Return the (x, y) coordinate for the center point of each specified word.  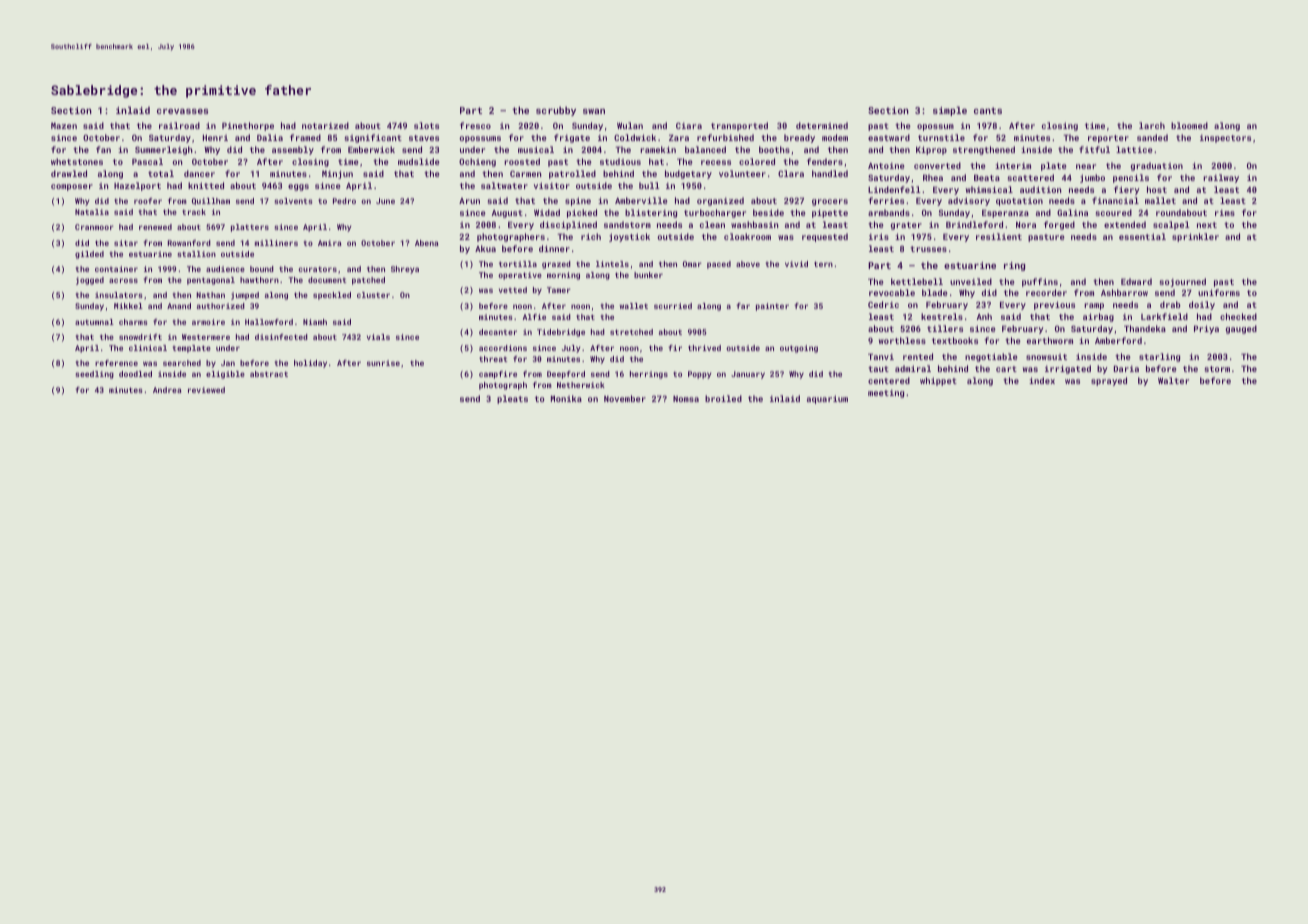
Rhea (933, 177)
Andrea (167, 390)
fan (103, 149)
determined (822, 125)
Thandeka (1145, 328)
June (385, 201)
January (748, 375)
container (116, 269)
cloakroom (747, 236)
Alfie (534, 317)
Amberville (641, 200)
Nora (1026, 225)
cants (988, 110)
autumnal (94, 322)
